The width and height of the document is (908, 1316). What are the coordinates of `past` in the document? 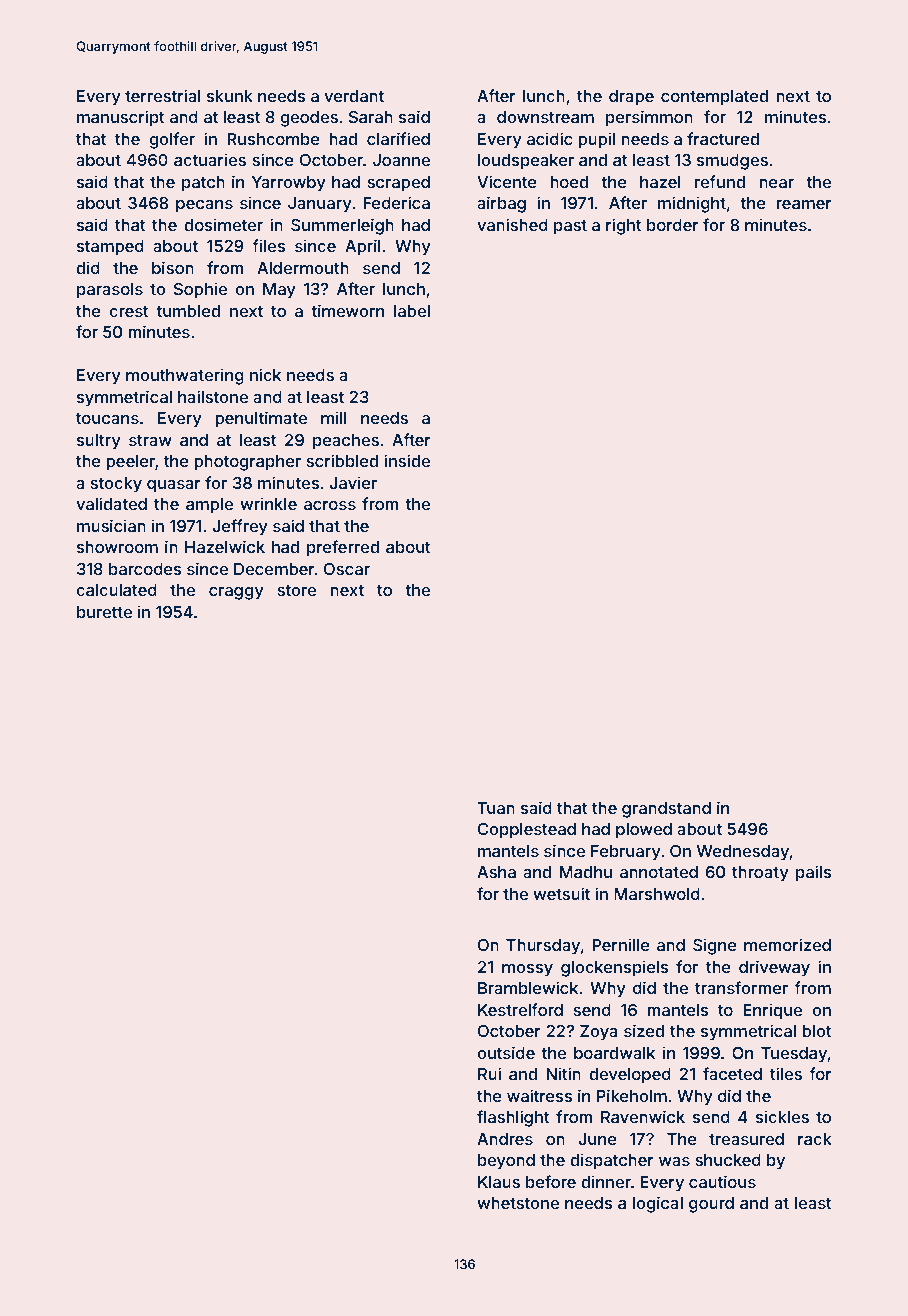 It's located at (570, 227).
